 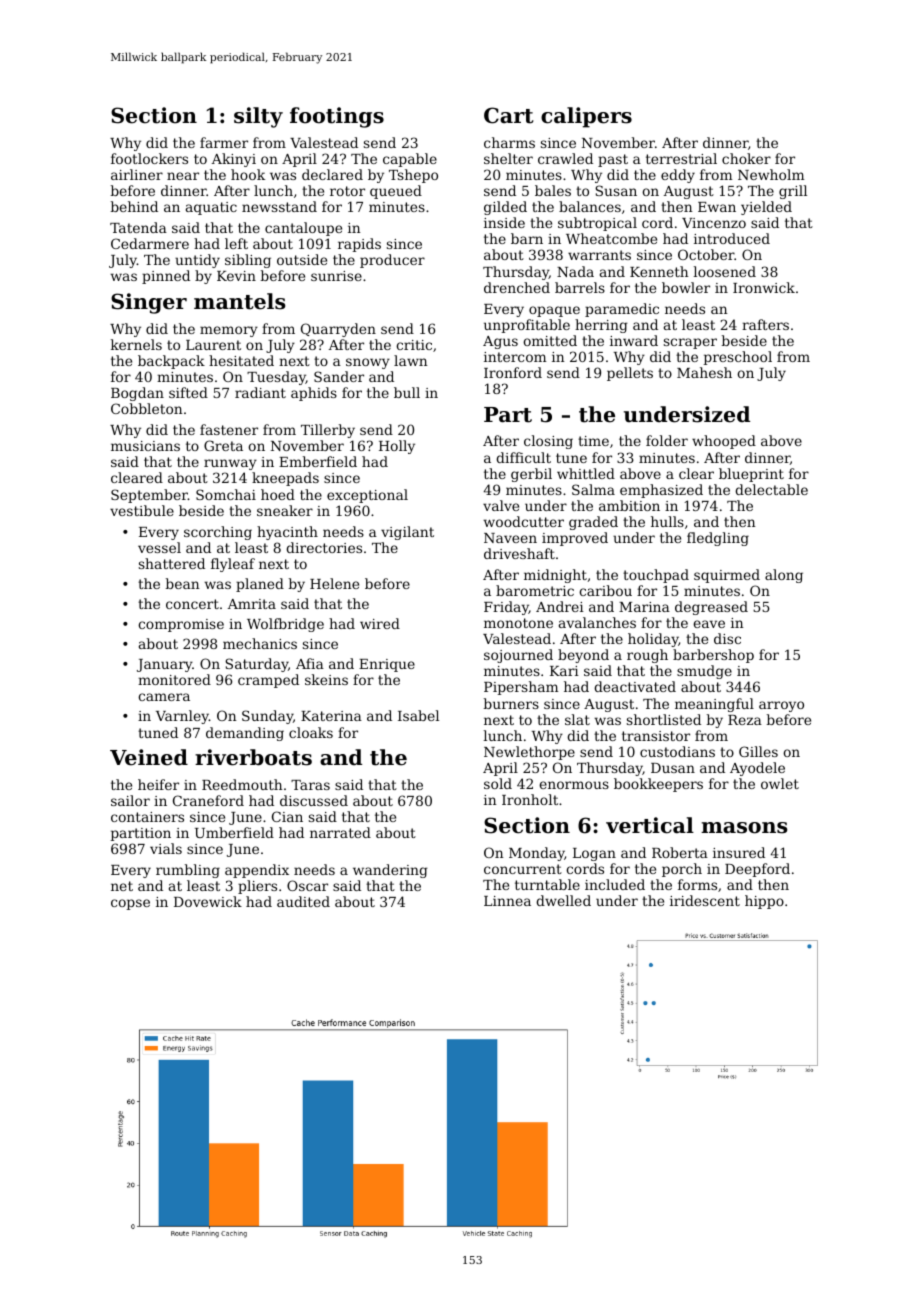 What do you see at coordinates (142, 510) in the image?
I see `vestibule` at bounding box center [142, 510].
